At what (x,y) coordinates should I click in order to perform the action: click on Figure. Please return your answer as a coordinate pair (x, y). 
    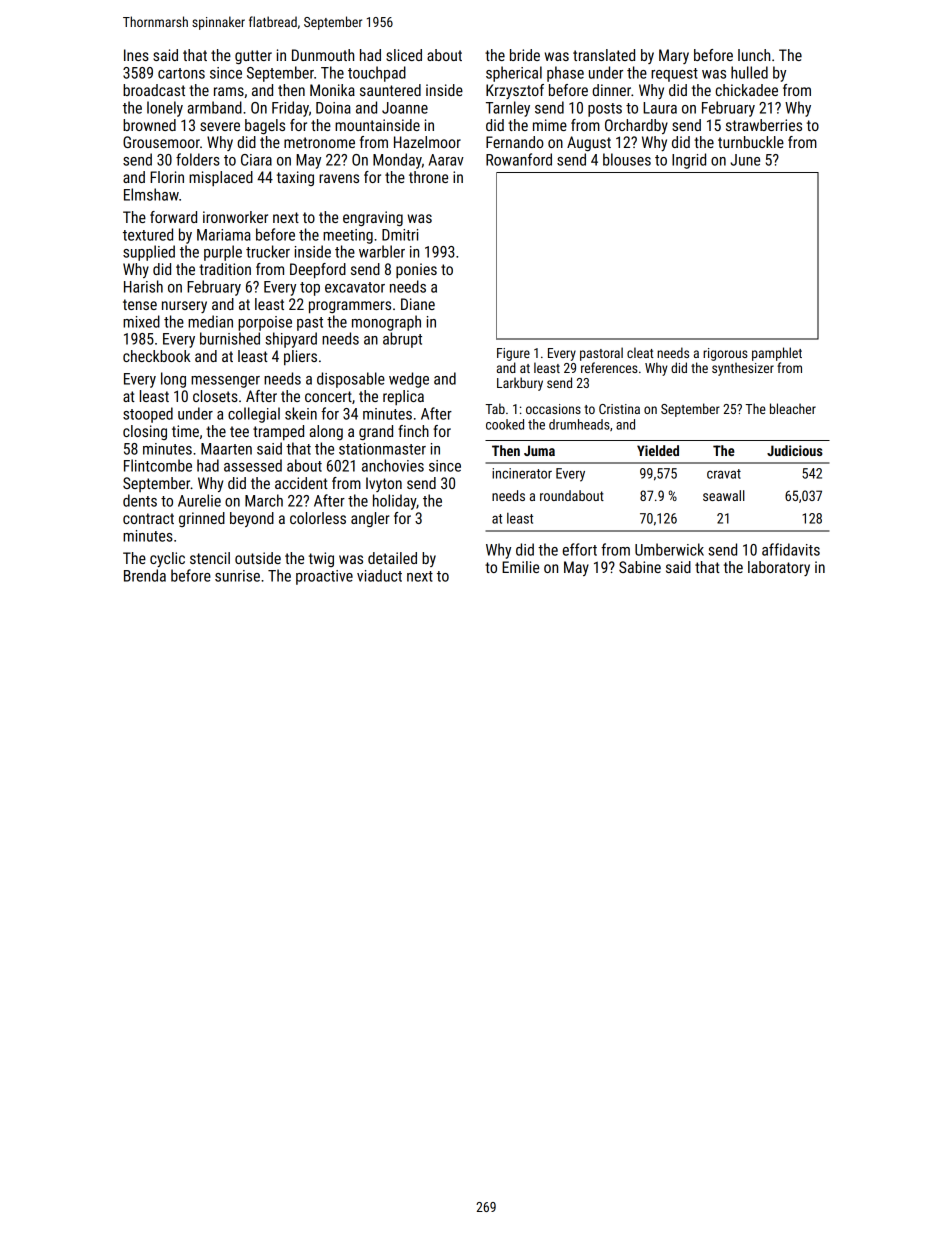
    Looking at the image, I should click on (513, 354).
